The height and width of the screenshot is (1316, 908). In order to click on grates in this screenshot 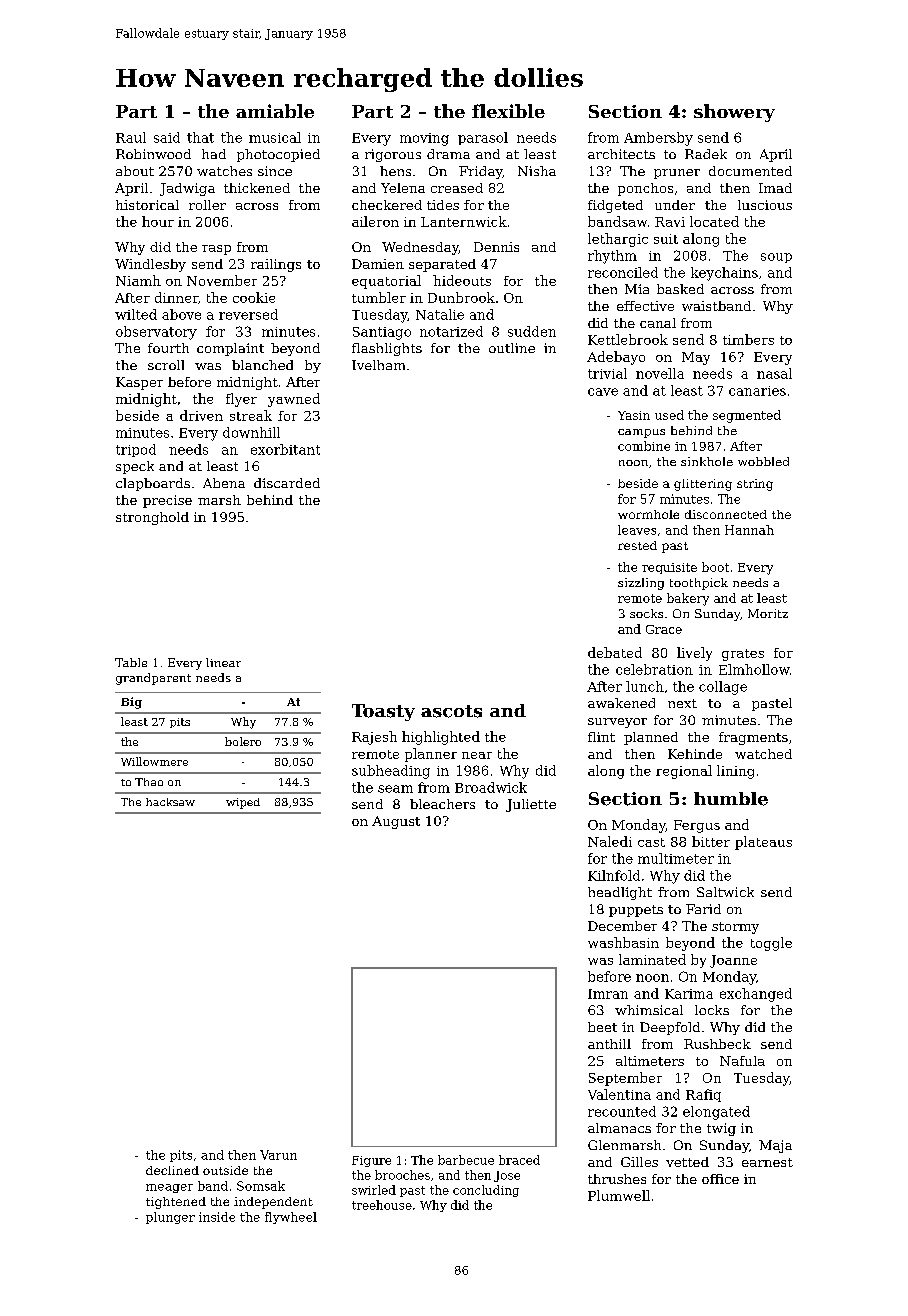, I will do `click(743, 655)`.
